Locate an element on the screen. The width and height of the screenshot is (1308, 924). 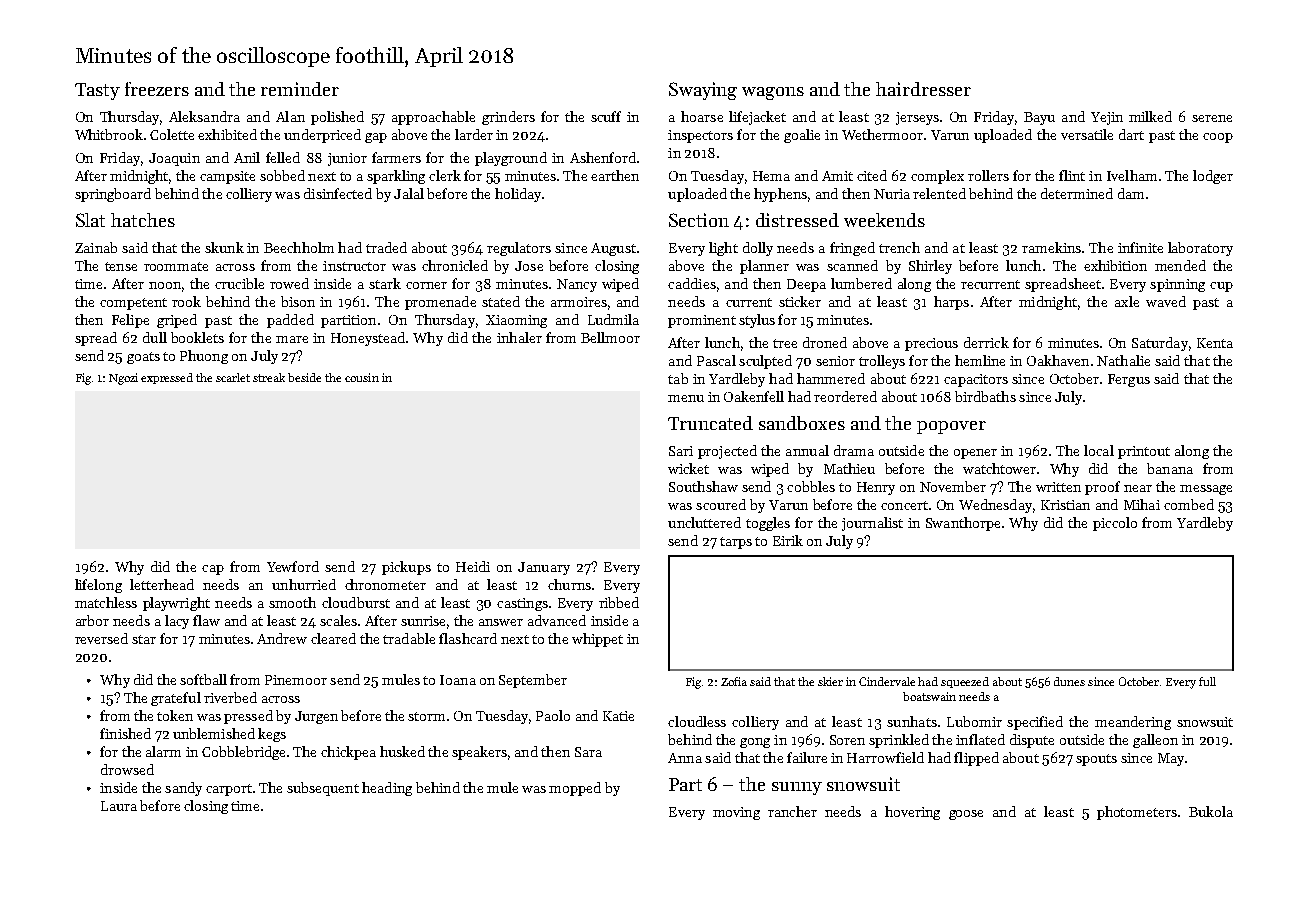
Felipe is located at coordinates (130, 321).
